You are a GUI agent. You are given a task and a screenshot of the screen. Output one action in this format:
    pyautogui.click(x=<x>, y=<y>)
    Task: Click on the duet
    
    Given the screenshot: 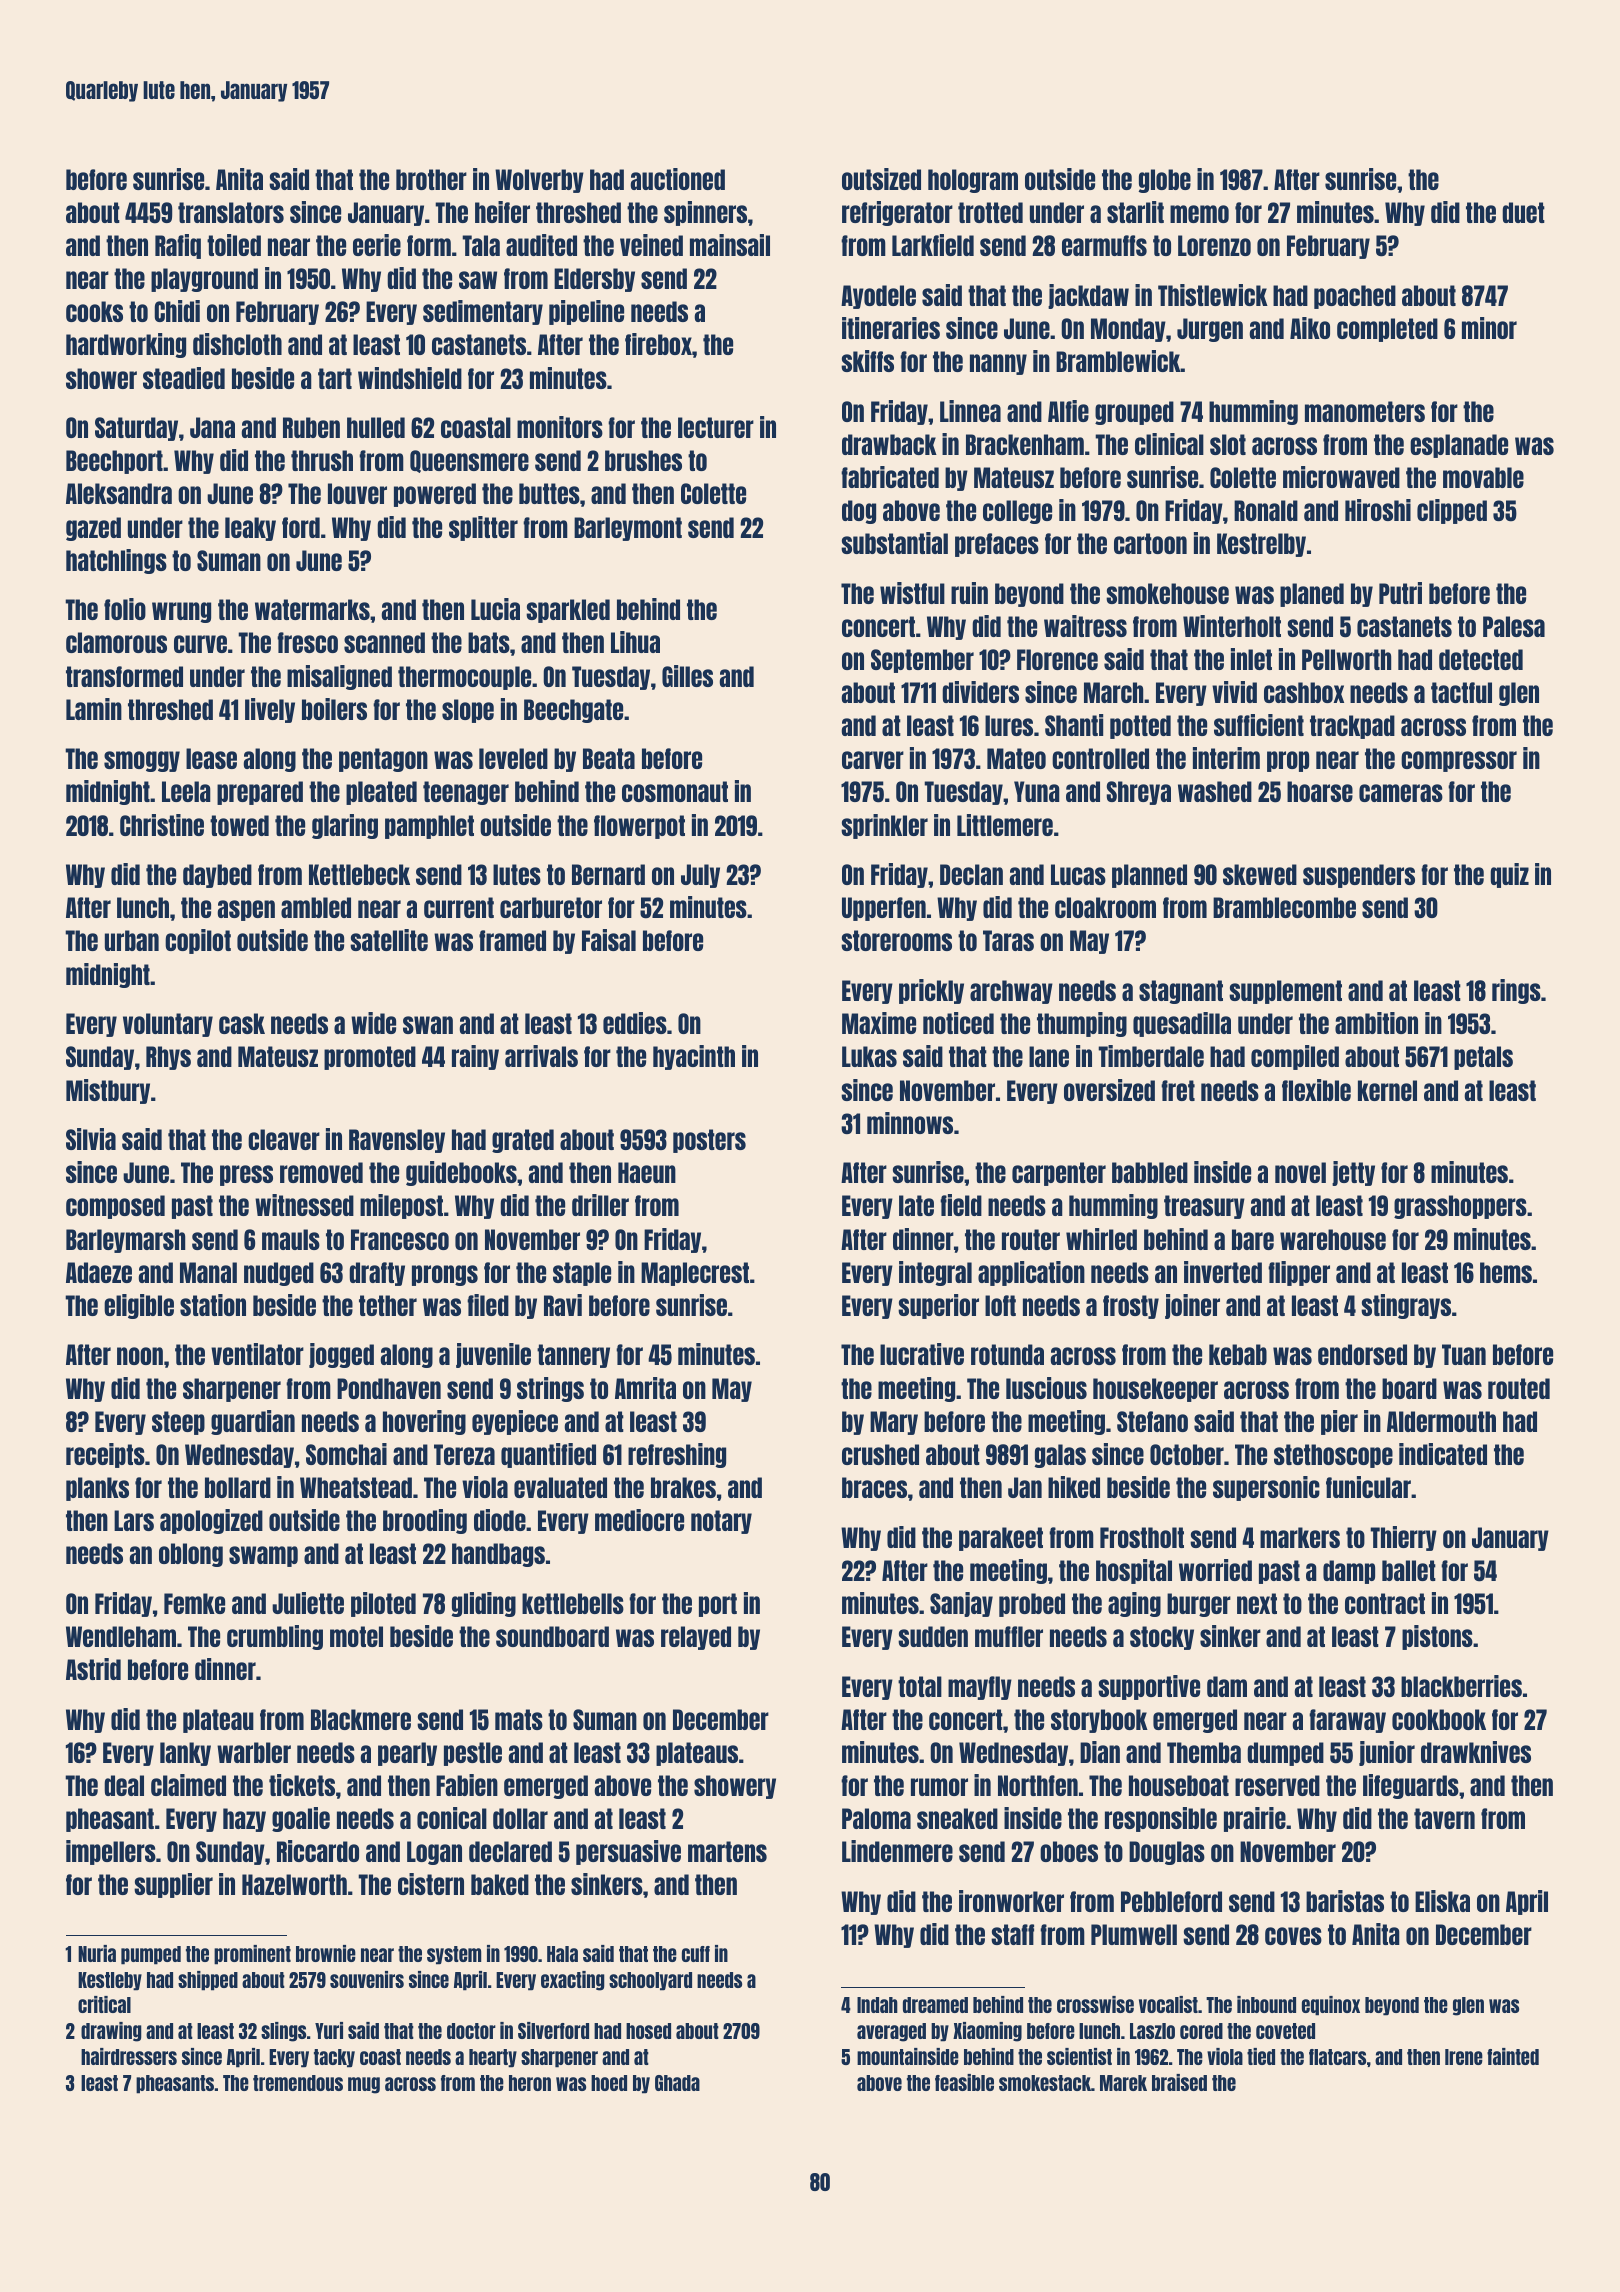 What is the action you would take?
    pyautogui.click(x=1523, y=212)
